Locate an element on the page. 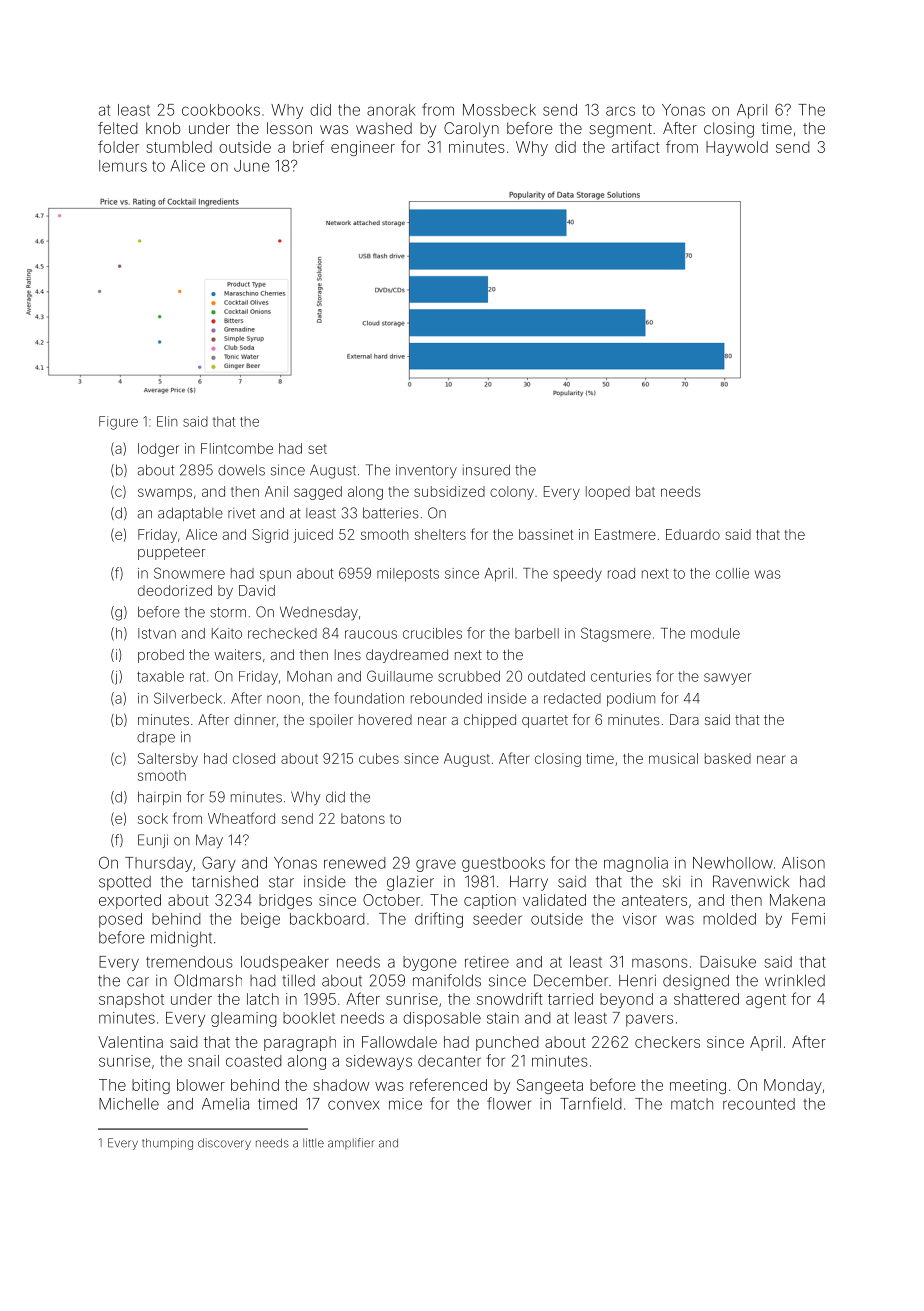 The image size is (924, 1311). stumbled is located at coordinates (179, 147).
